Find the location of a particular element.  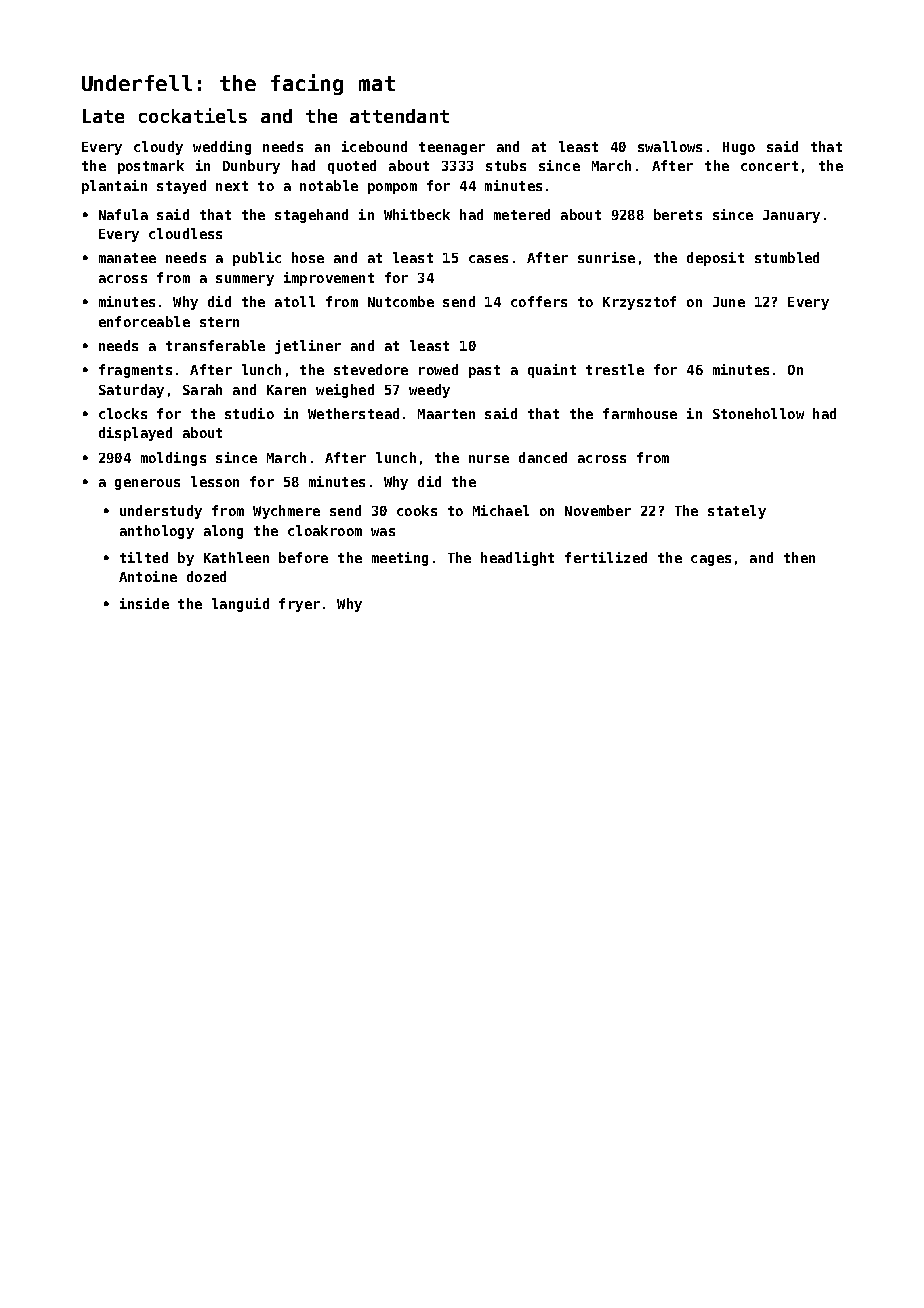

dozed is located at coordinates (206, 576).
